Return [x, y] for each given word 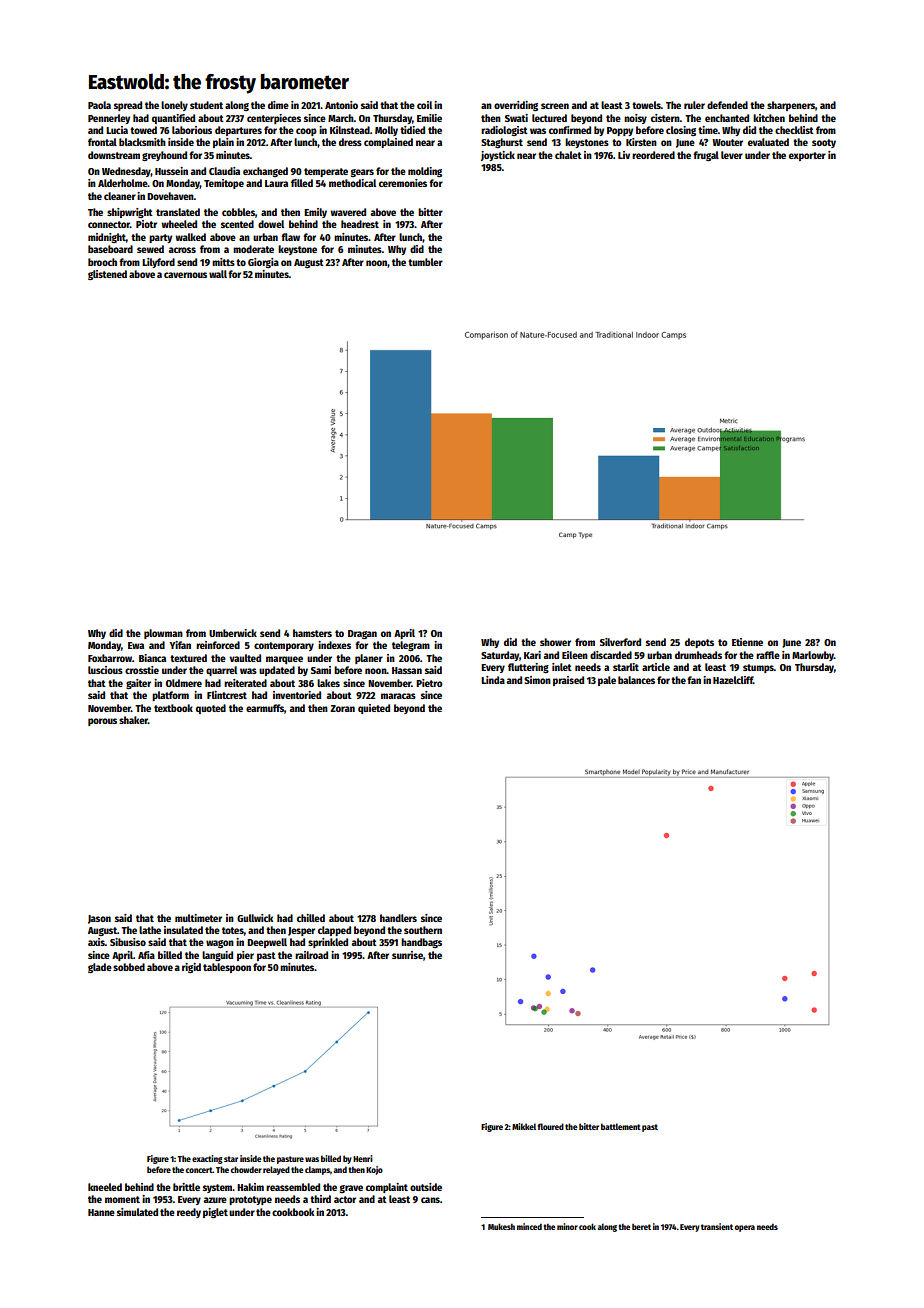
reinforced [218, 645]
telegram [411, 646]
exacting [207, 1159]
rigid [191, 968]
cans [430, 1200]
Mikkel [524, 1126]
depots [699, 643]
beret [641, 1227]
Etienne [747, 642]
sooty [824, 143]
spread [128, 106]
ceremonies [403, 183]
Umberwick [233, 633]
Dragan [362, 634]
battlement [621, 1126]
